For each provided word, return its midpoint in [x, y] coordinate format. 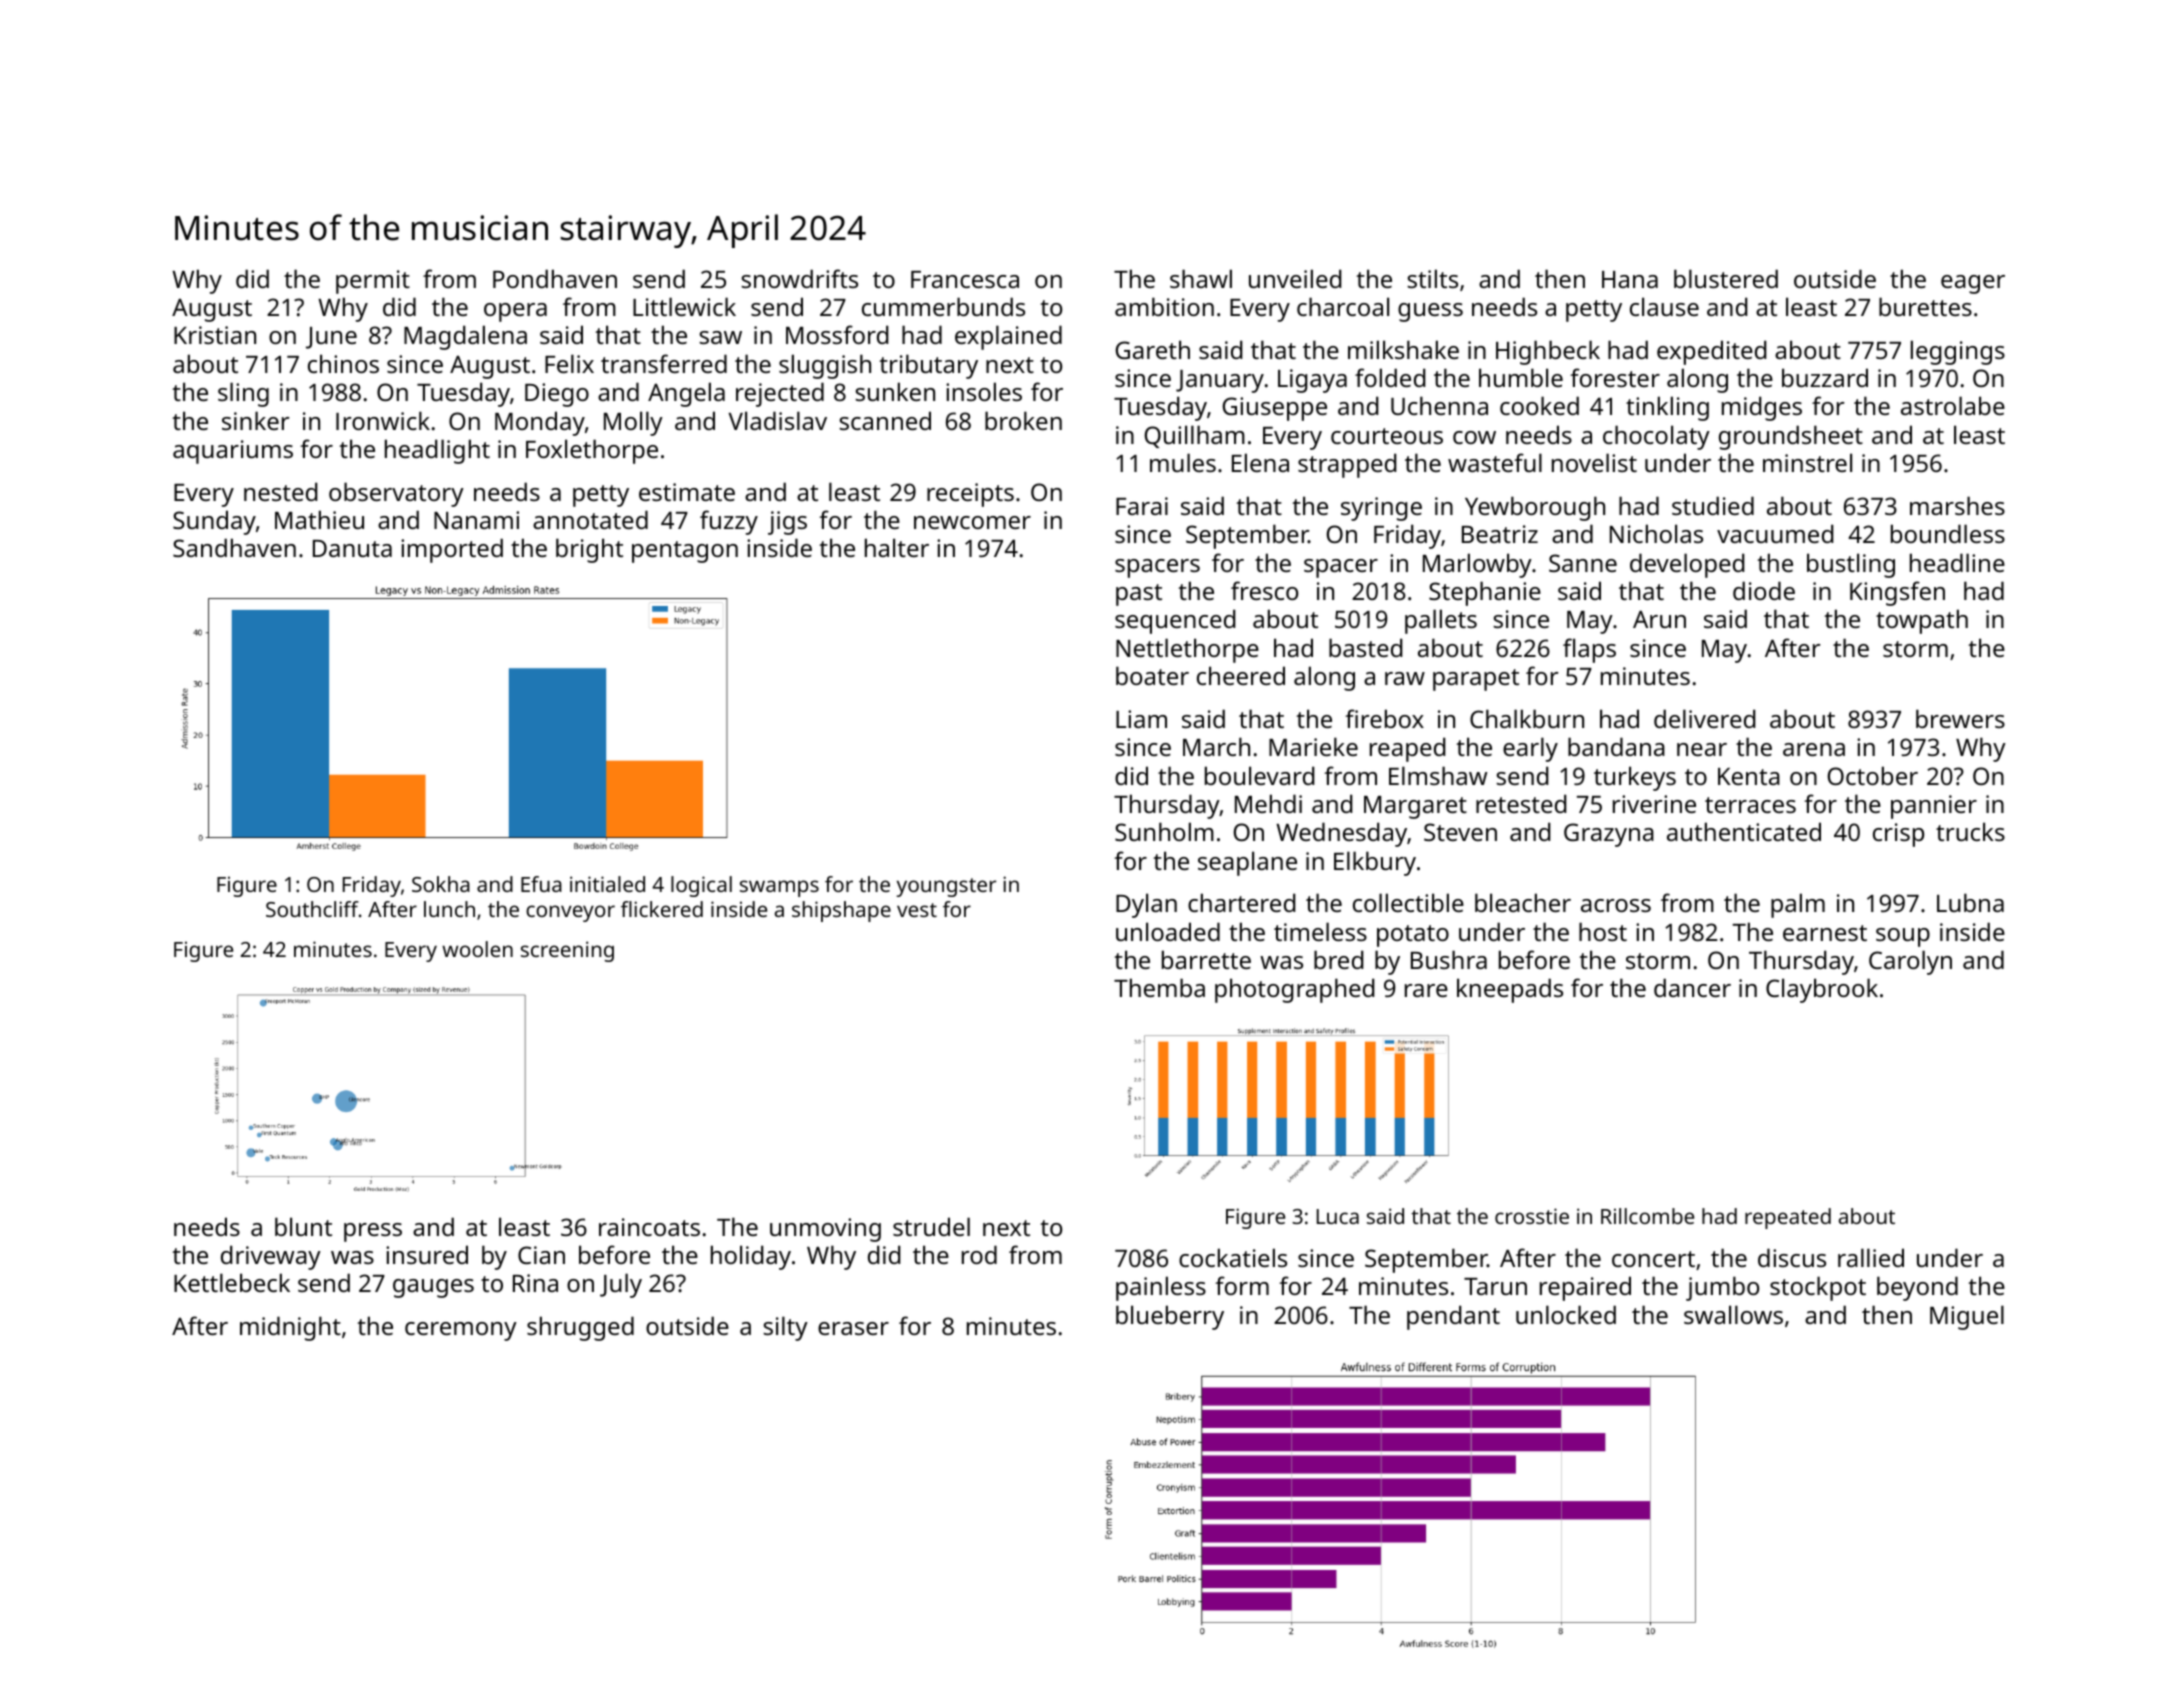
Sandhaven [234, 547]
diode [1764, 590]
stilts [1432, 278]
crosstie [1532, 1216]
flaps [1589, 650]
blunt [303, 1226]
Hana [1630, 279]
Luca [1338, 1216]
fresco [1264, 590]
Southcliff [312, 909]
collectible [1408, 902]
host [1603, 931]
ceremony [461, 1331]
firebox [1384, 718]
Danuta [352, 548]
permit [373, 282]
